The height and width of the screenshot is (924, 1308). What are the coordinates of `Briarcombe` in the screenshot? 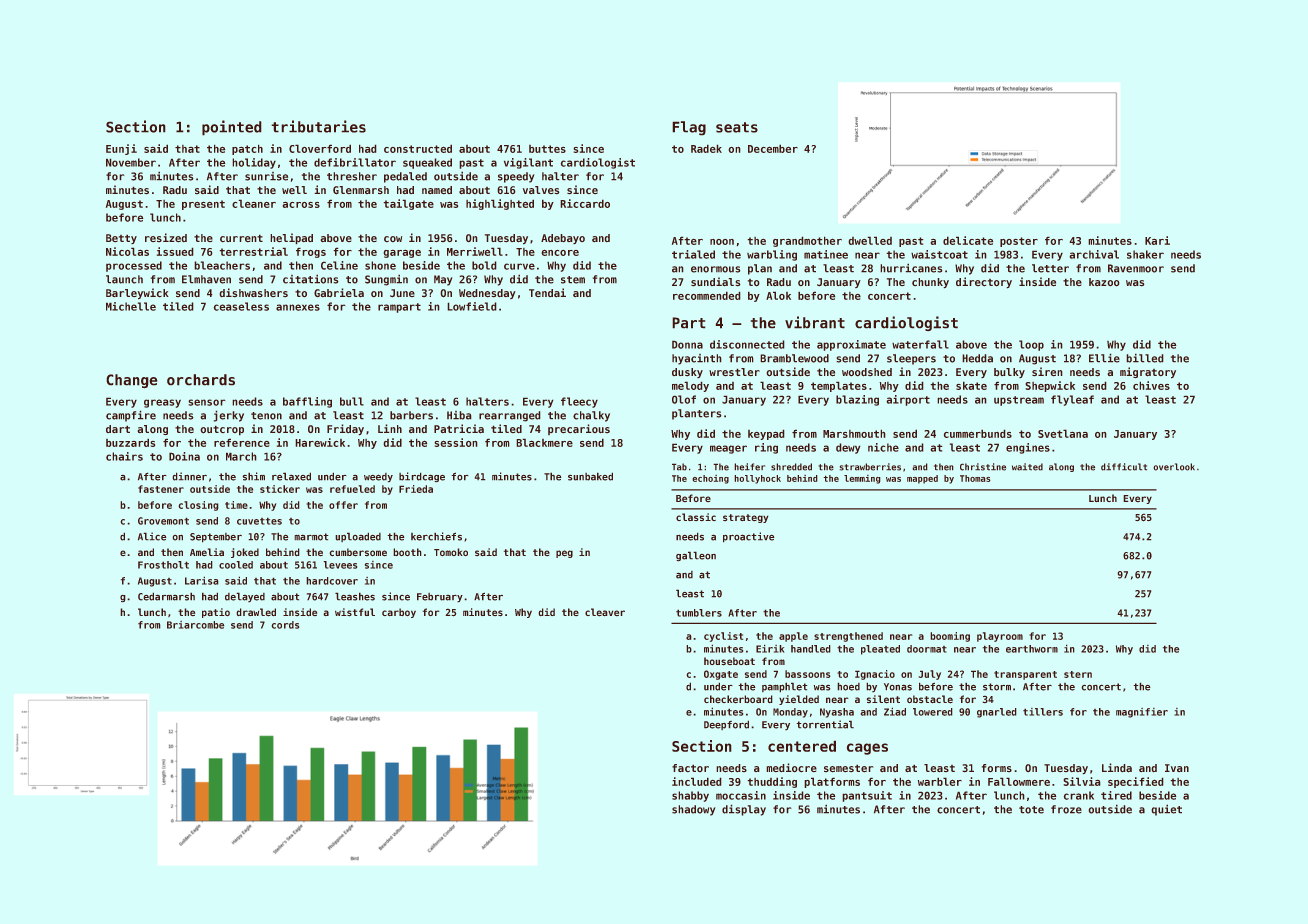 It's located at (195, 625).
